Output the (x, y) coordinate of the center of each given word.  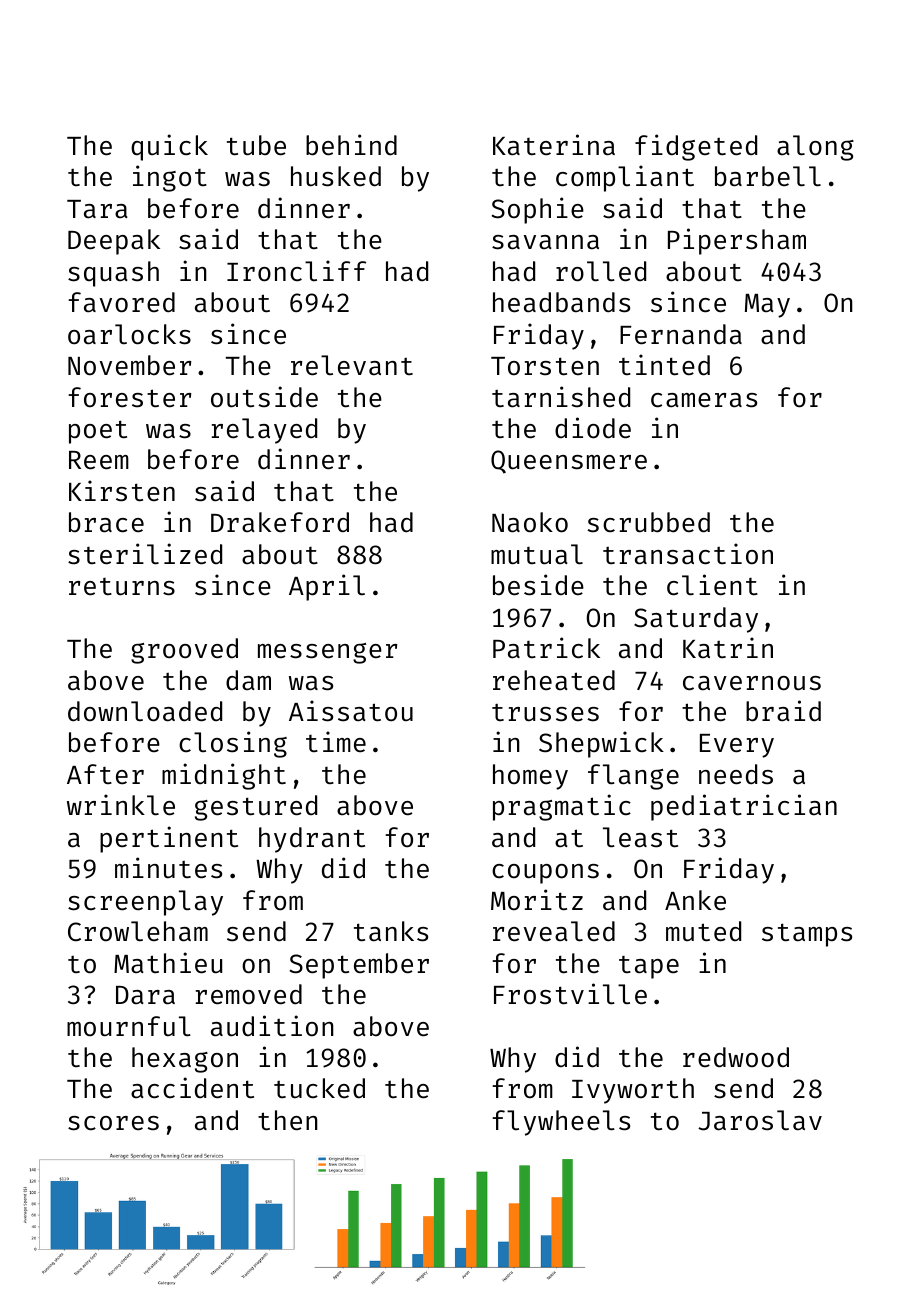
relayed (264, 431)
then (288, 1120)
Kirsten (122, 491)
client (712, 585)
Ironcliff (296, 271)
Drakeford (280, 522)
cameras (704, 400)
